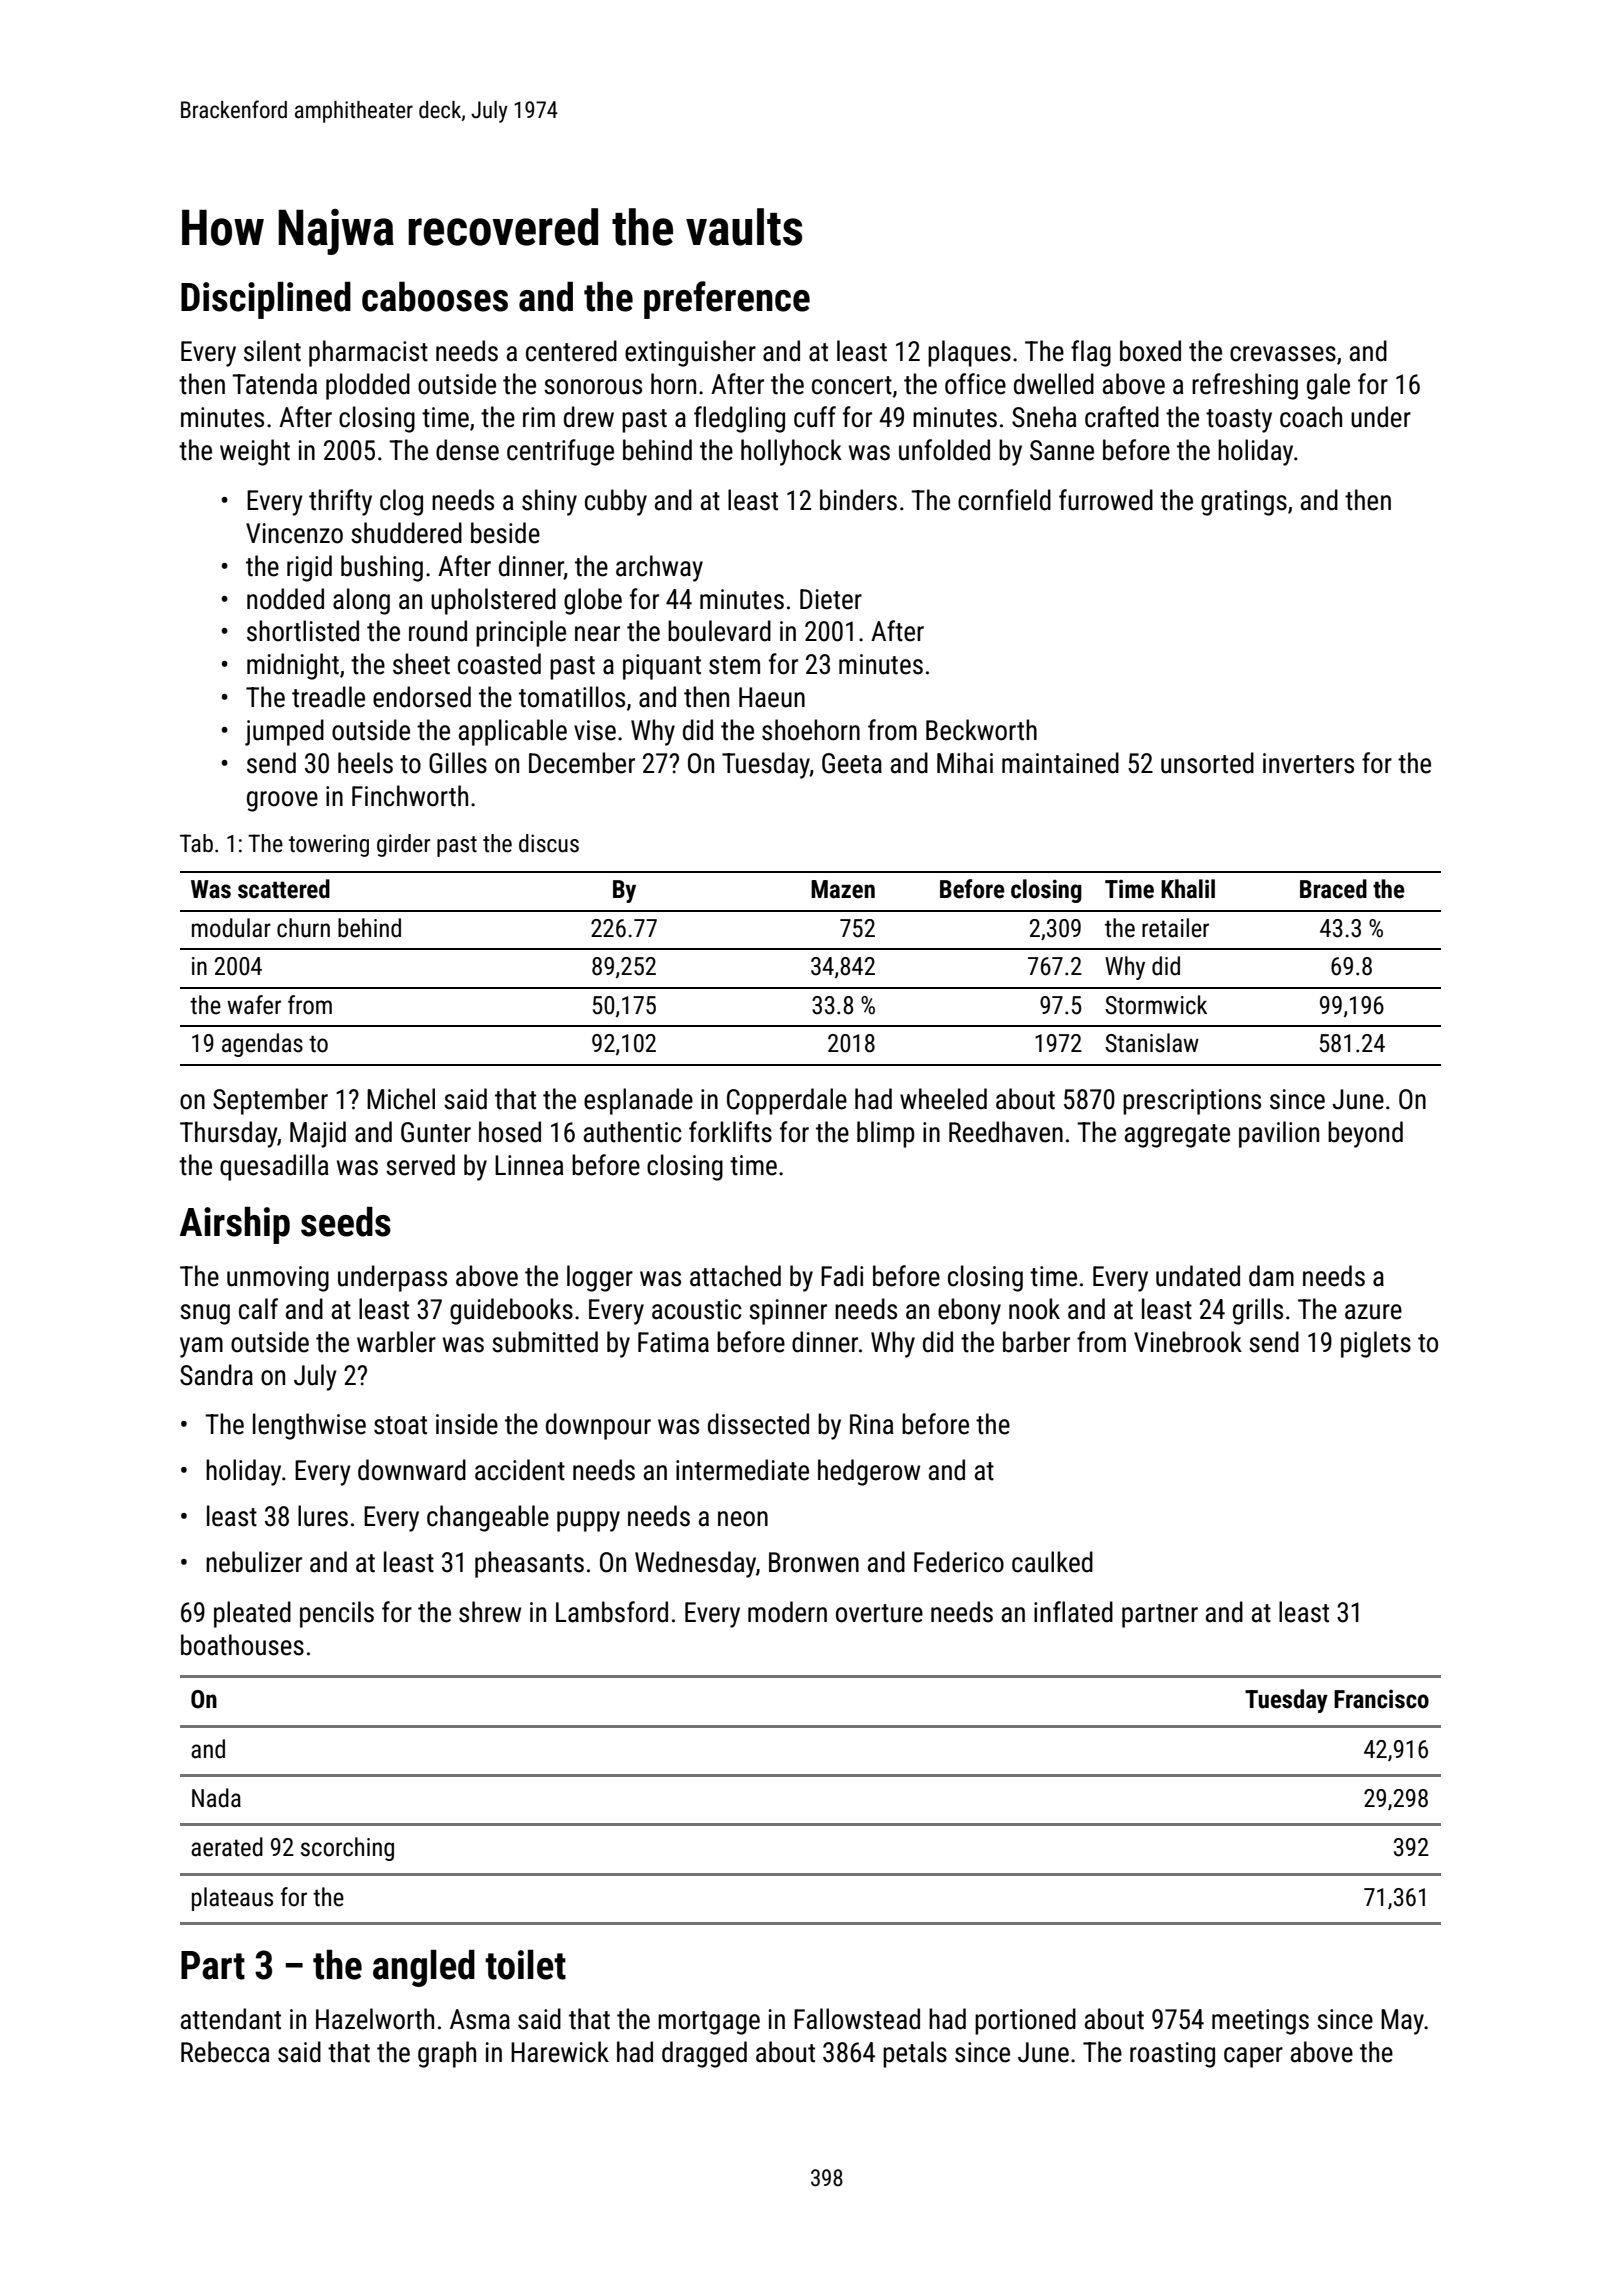 This page has width=1620, height=2292. Describe the element at coordinates (1052, 1562) in the page. I see `caulked` at that location.
